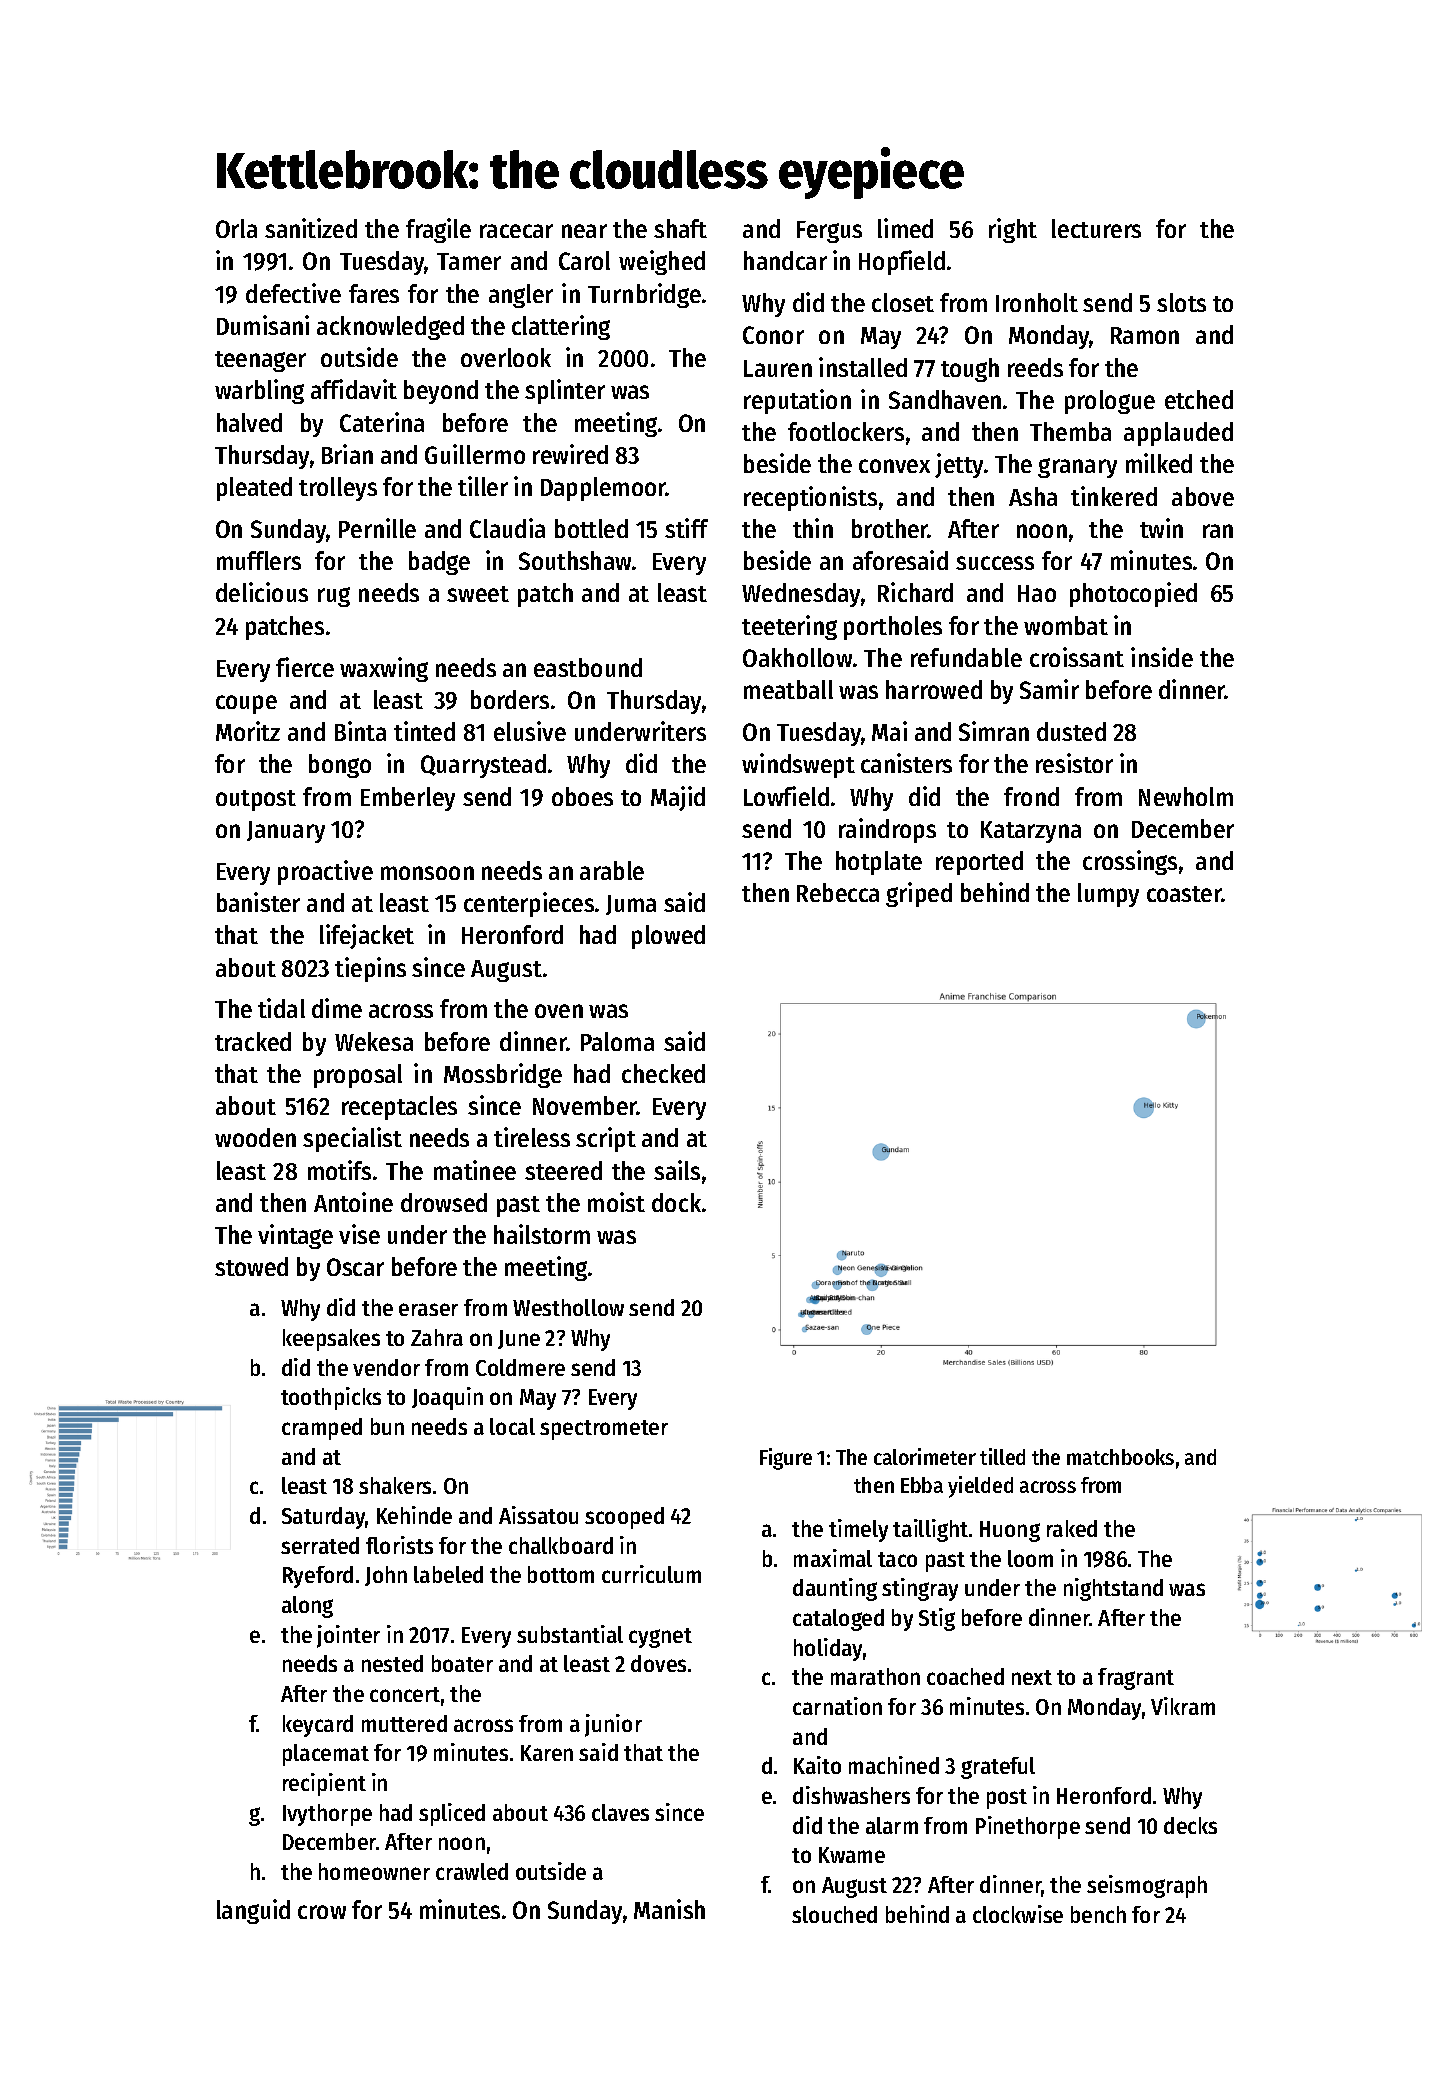  I want to click on Lowfield, so click(786, 796).
